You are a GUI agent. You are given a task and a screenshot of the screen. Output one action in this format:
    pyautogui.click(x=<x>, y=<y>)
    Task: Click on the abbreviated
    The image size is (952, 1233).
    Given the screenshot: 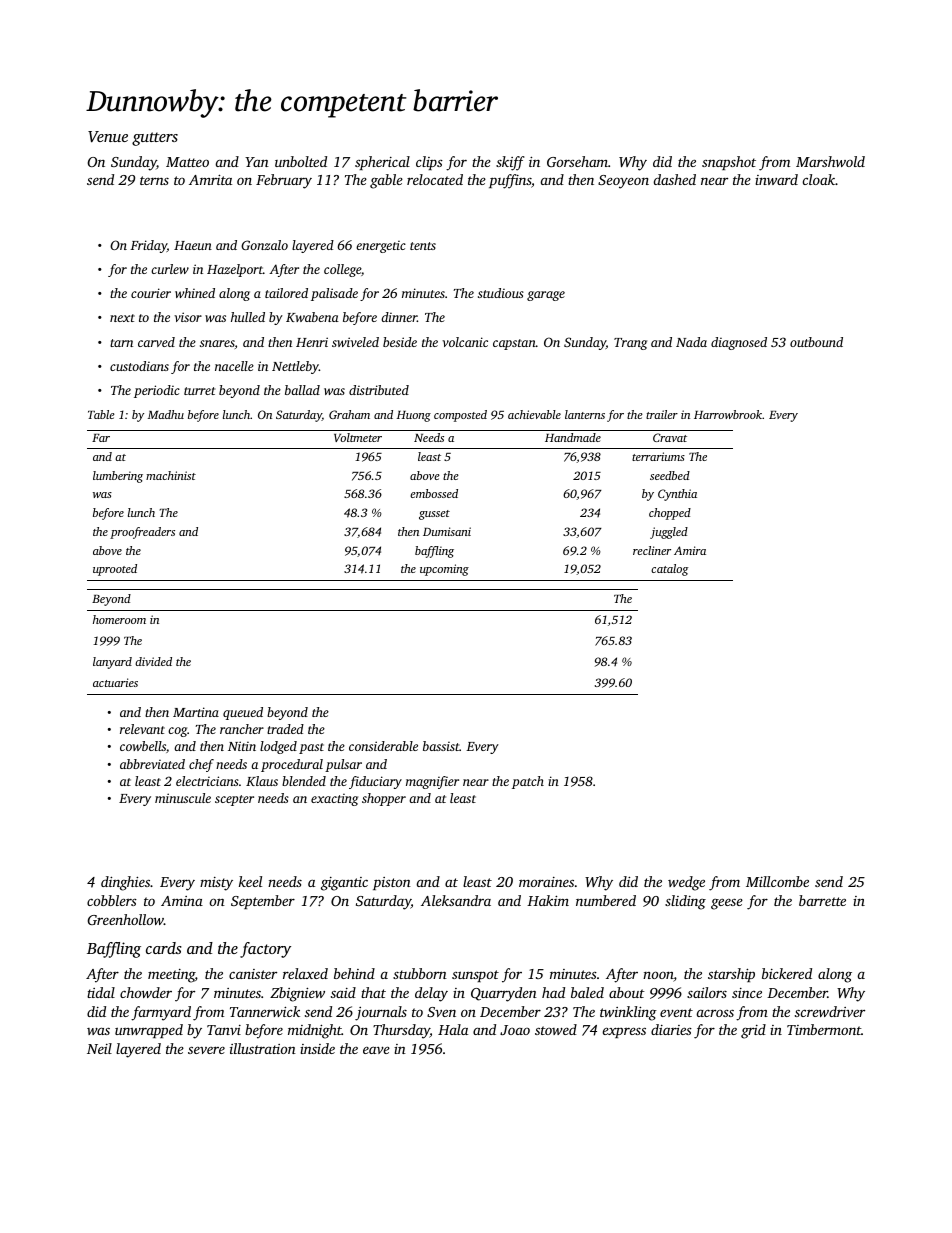 What is the action you would take?
    pyautogui.click(x=152, y=764)
